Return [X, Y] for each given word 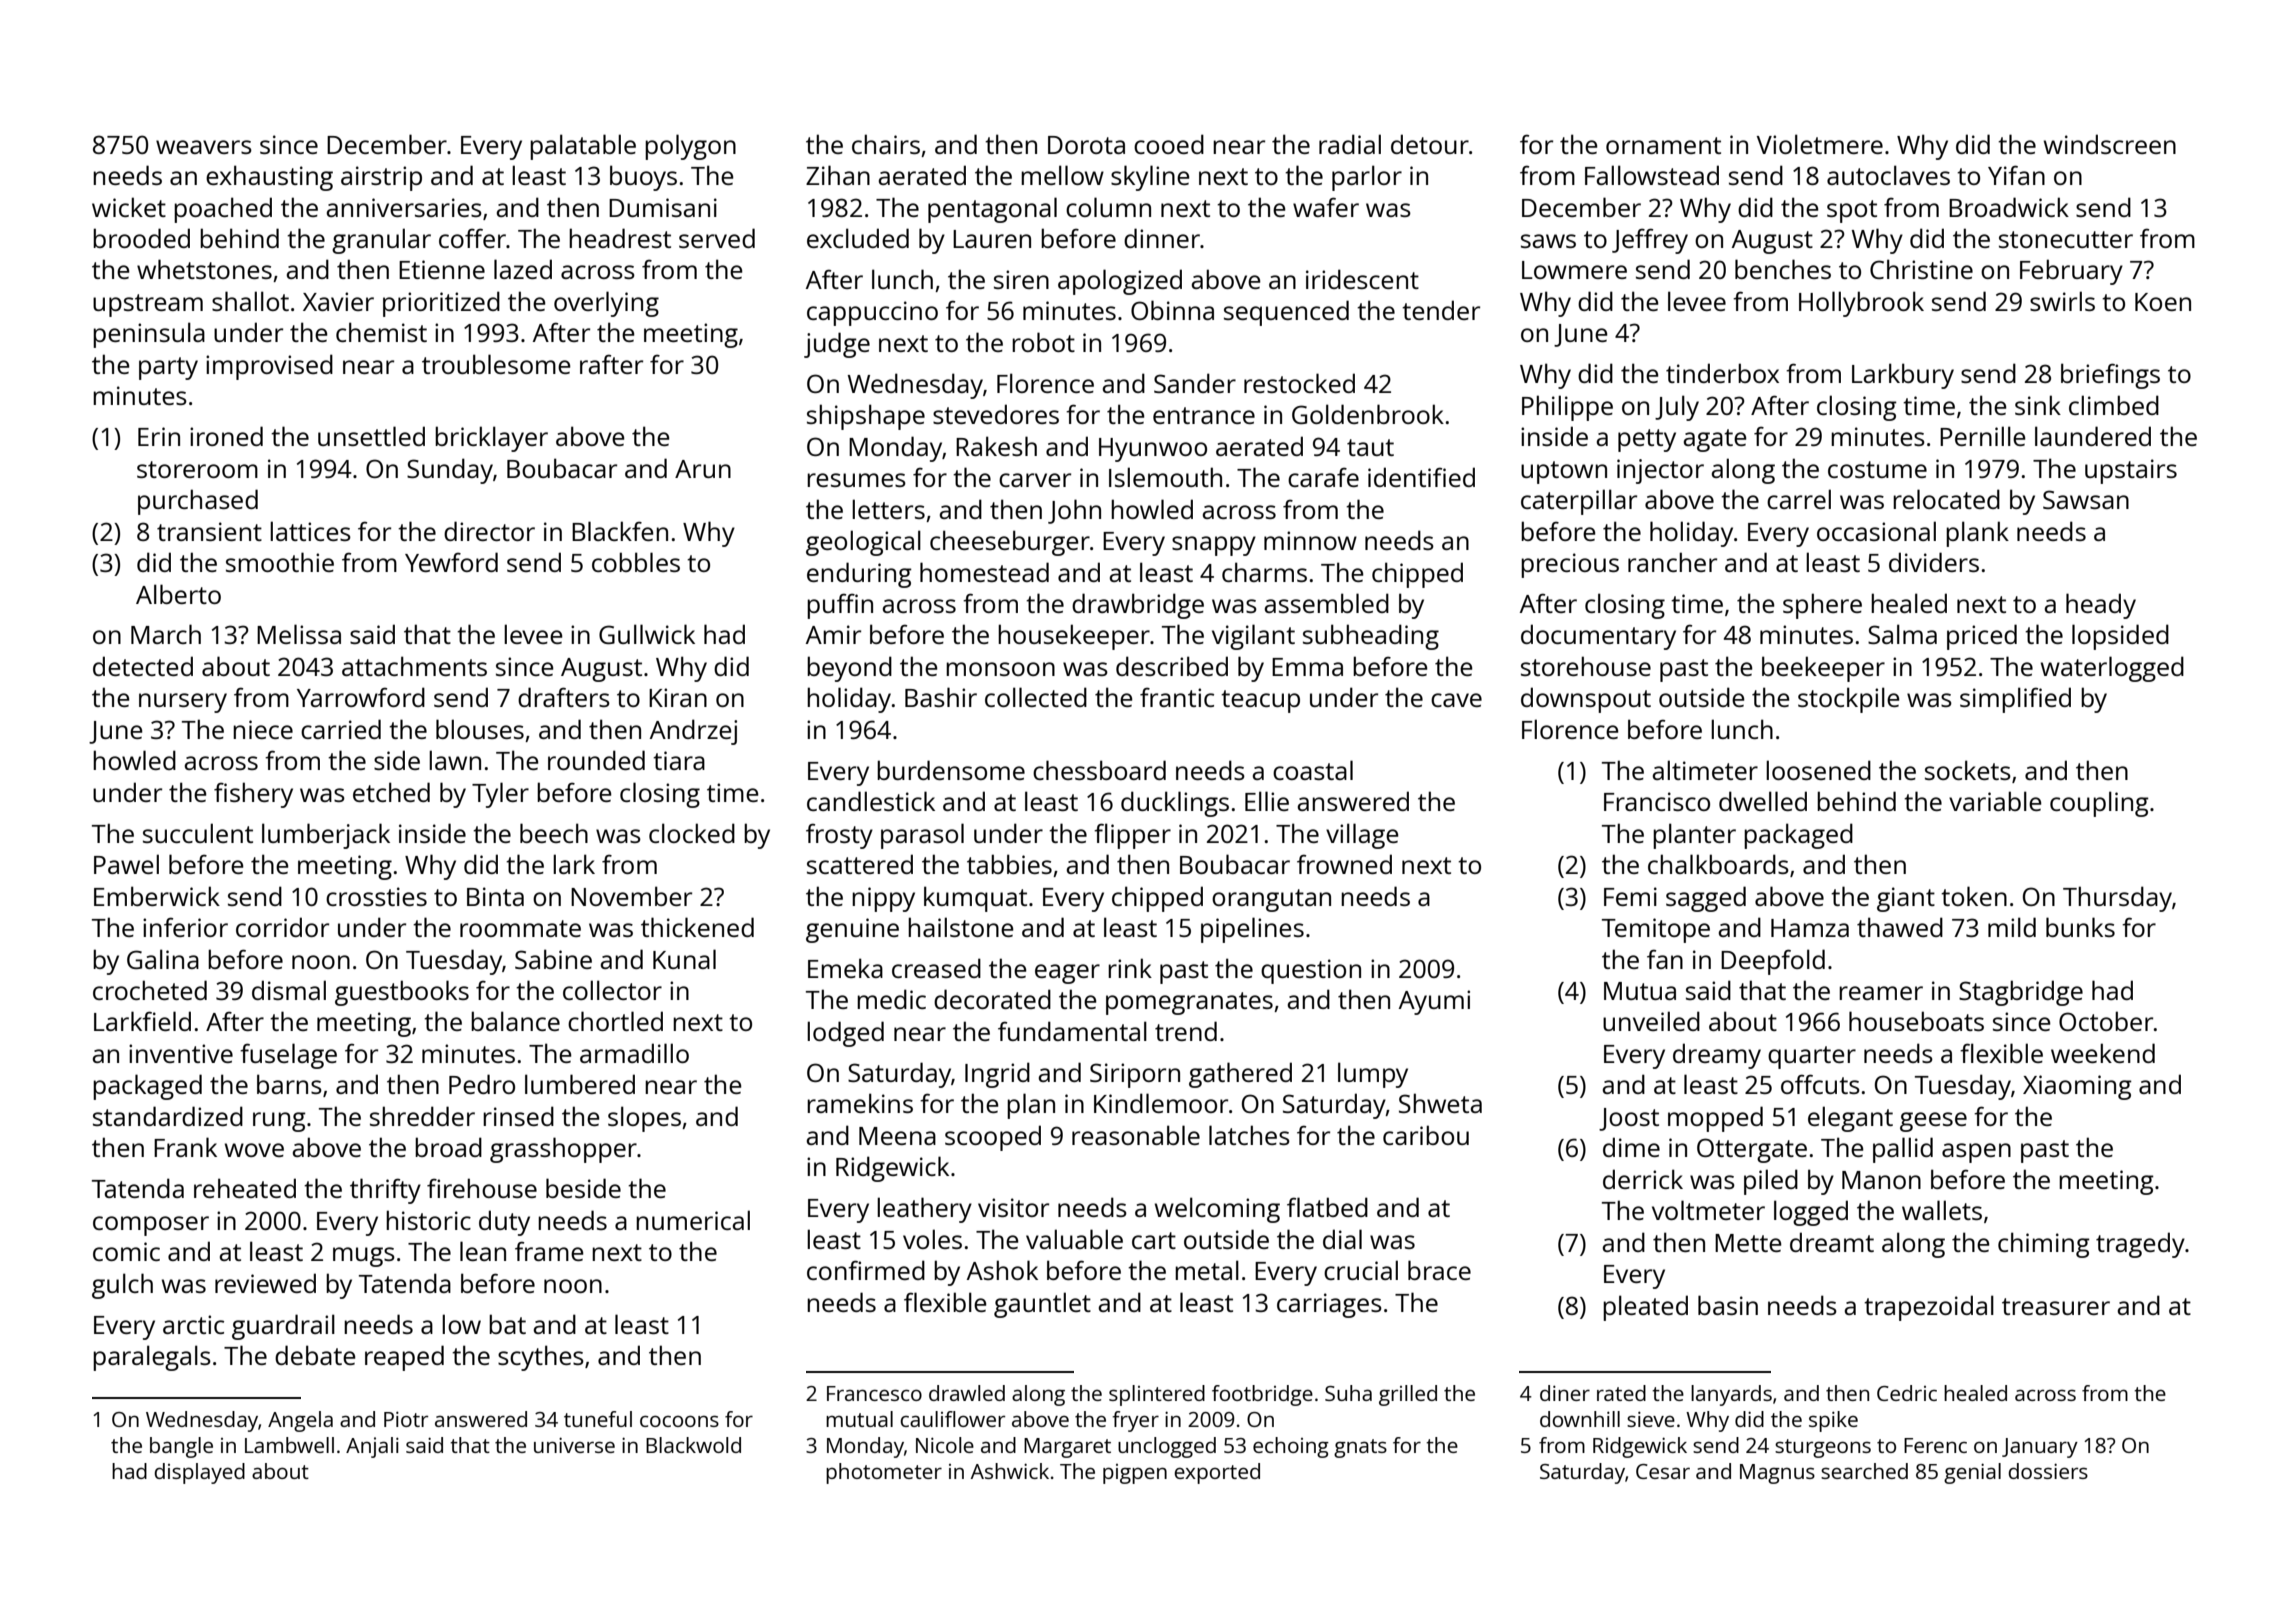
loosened [1818, 770]
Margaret [1067, 1448]
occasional [1876, 531]
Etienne [442, 269]
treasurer [2056, 1306]
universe [574, 1445]
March [166, 634]
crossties [376, 896]
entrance [1204, 415]
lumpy [1373, 1075]
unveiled [1651, 1021]
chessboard [1099, 770]
